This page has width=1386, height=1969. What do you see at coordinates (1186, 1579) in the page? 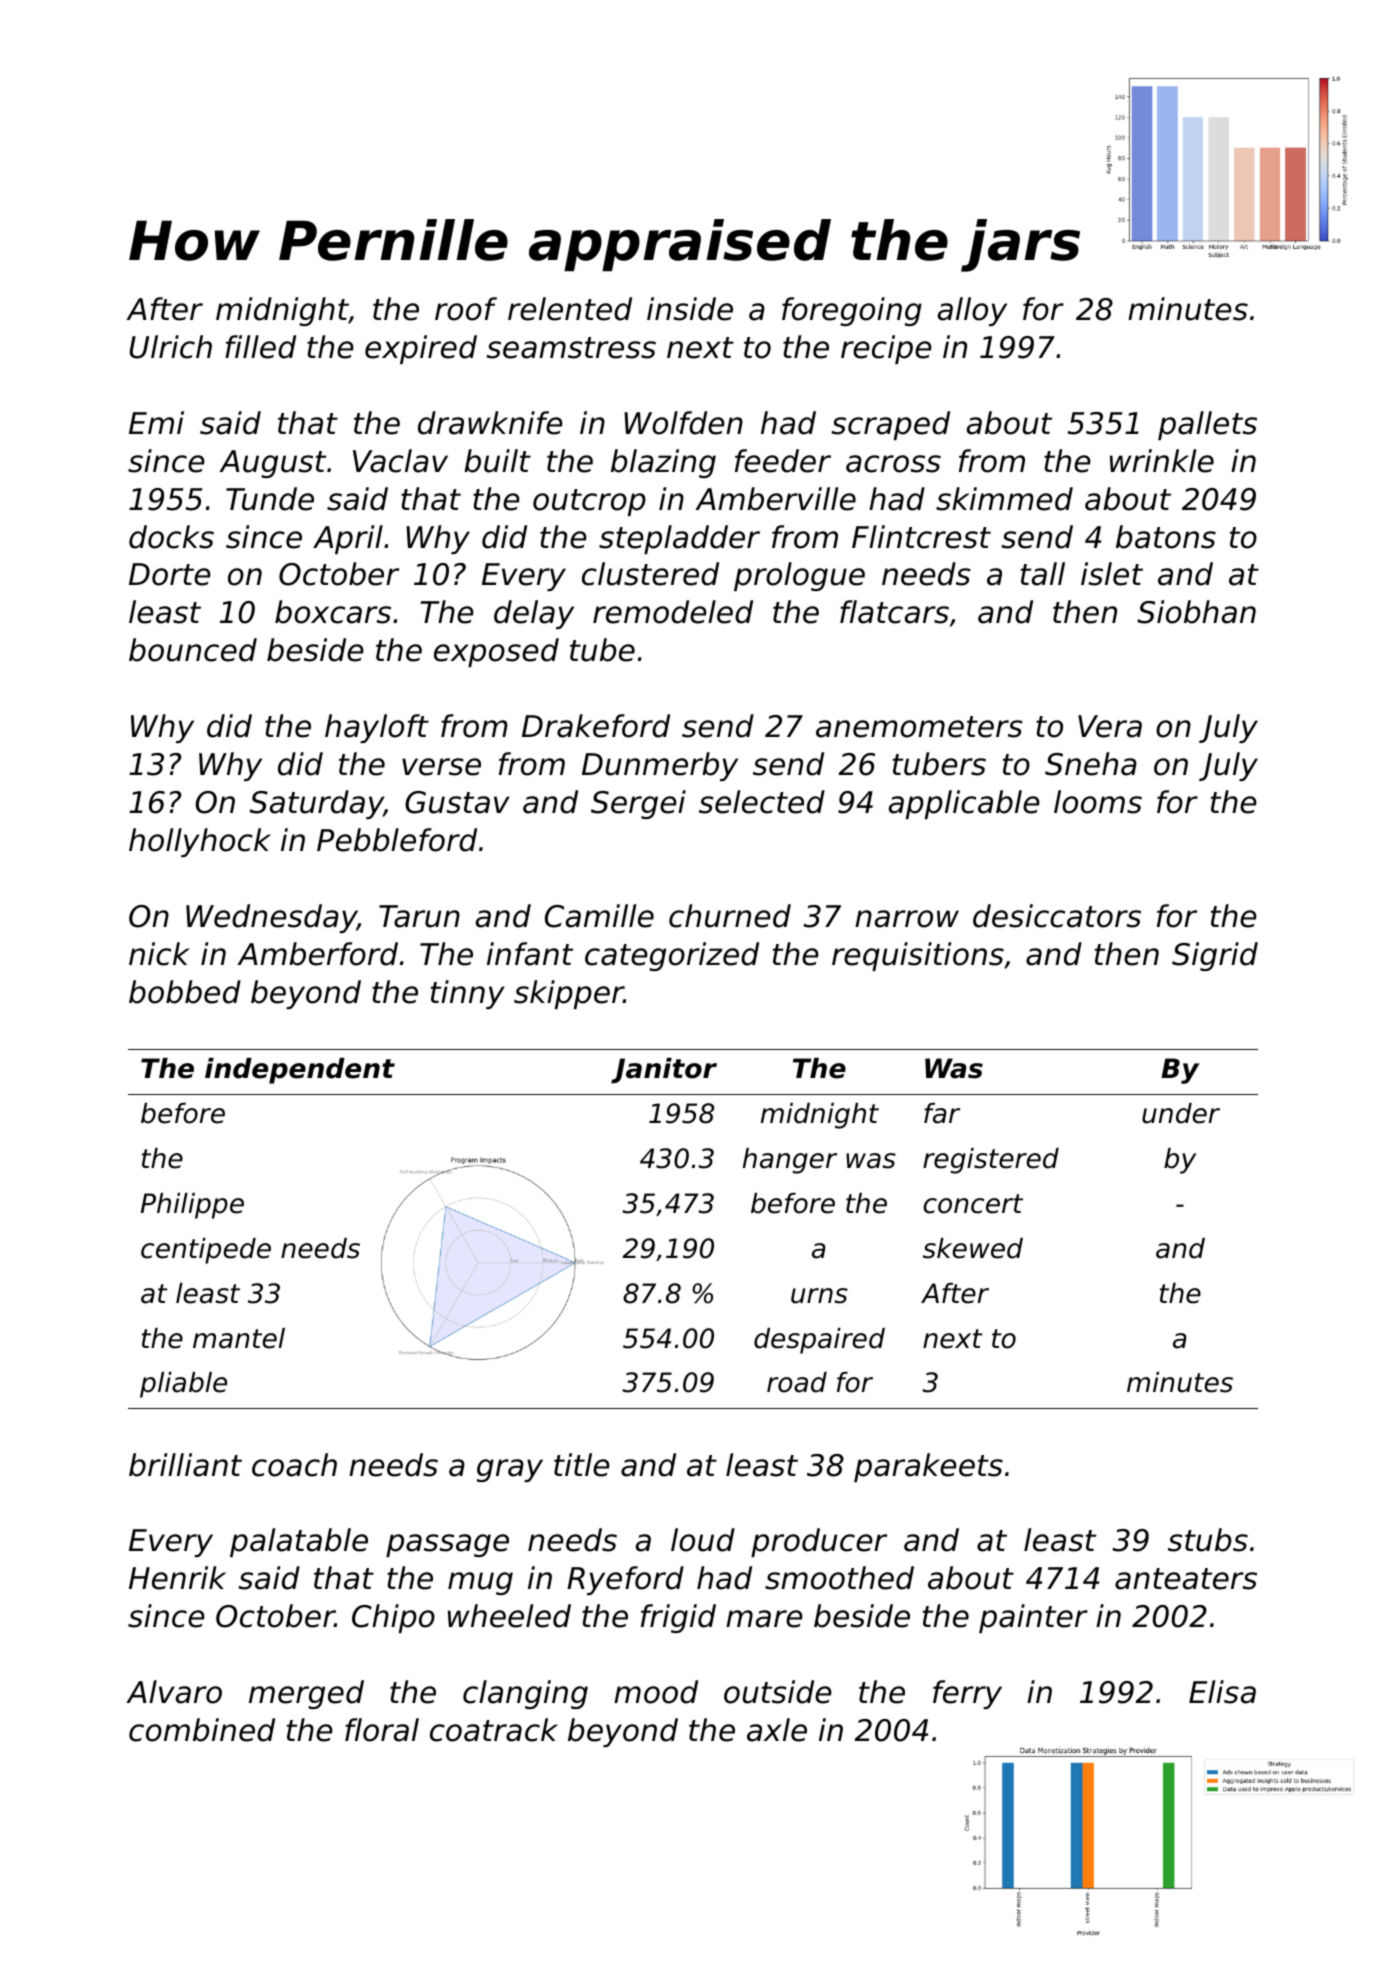
I see `anteaters` at bounding box center [1186, 1579].
